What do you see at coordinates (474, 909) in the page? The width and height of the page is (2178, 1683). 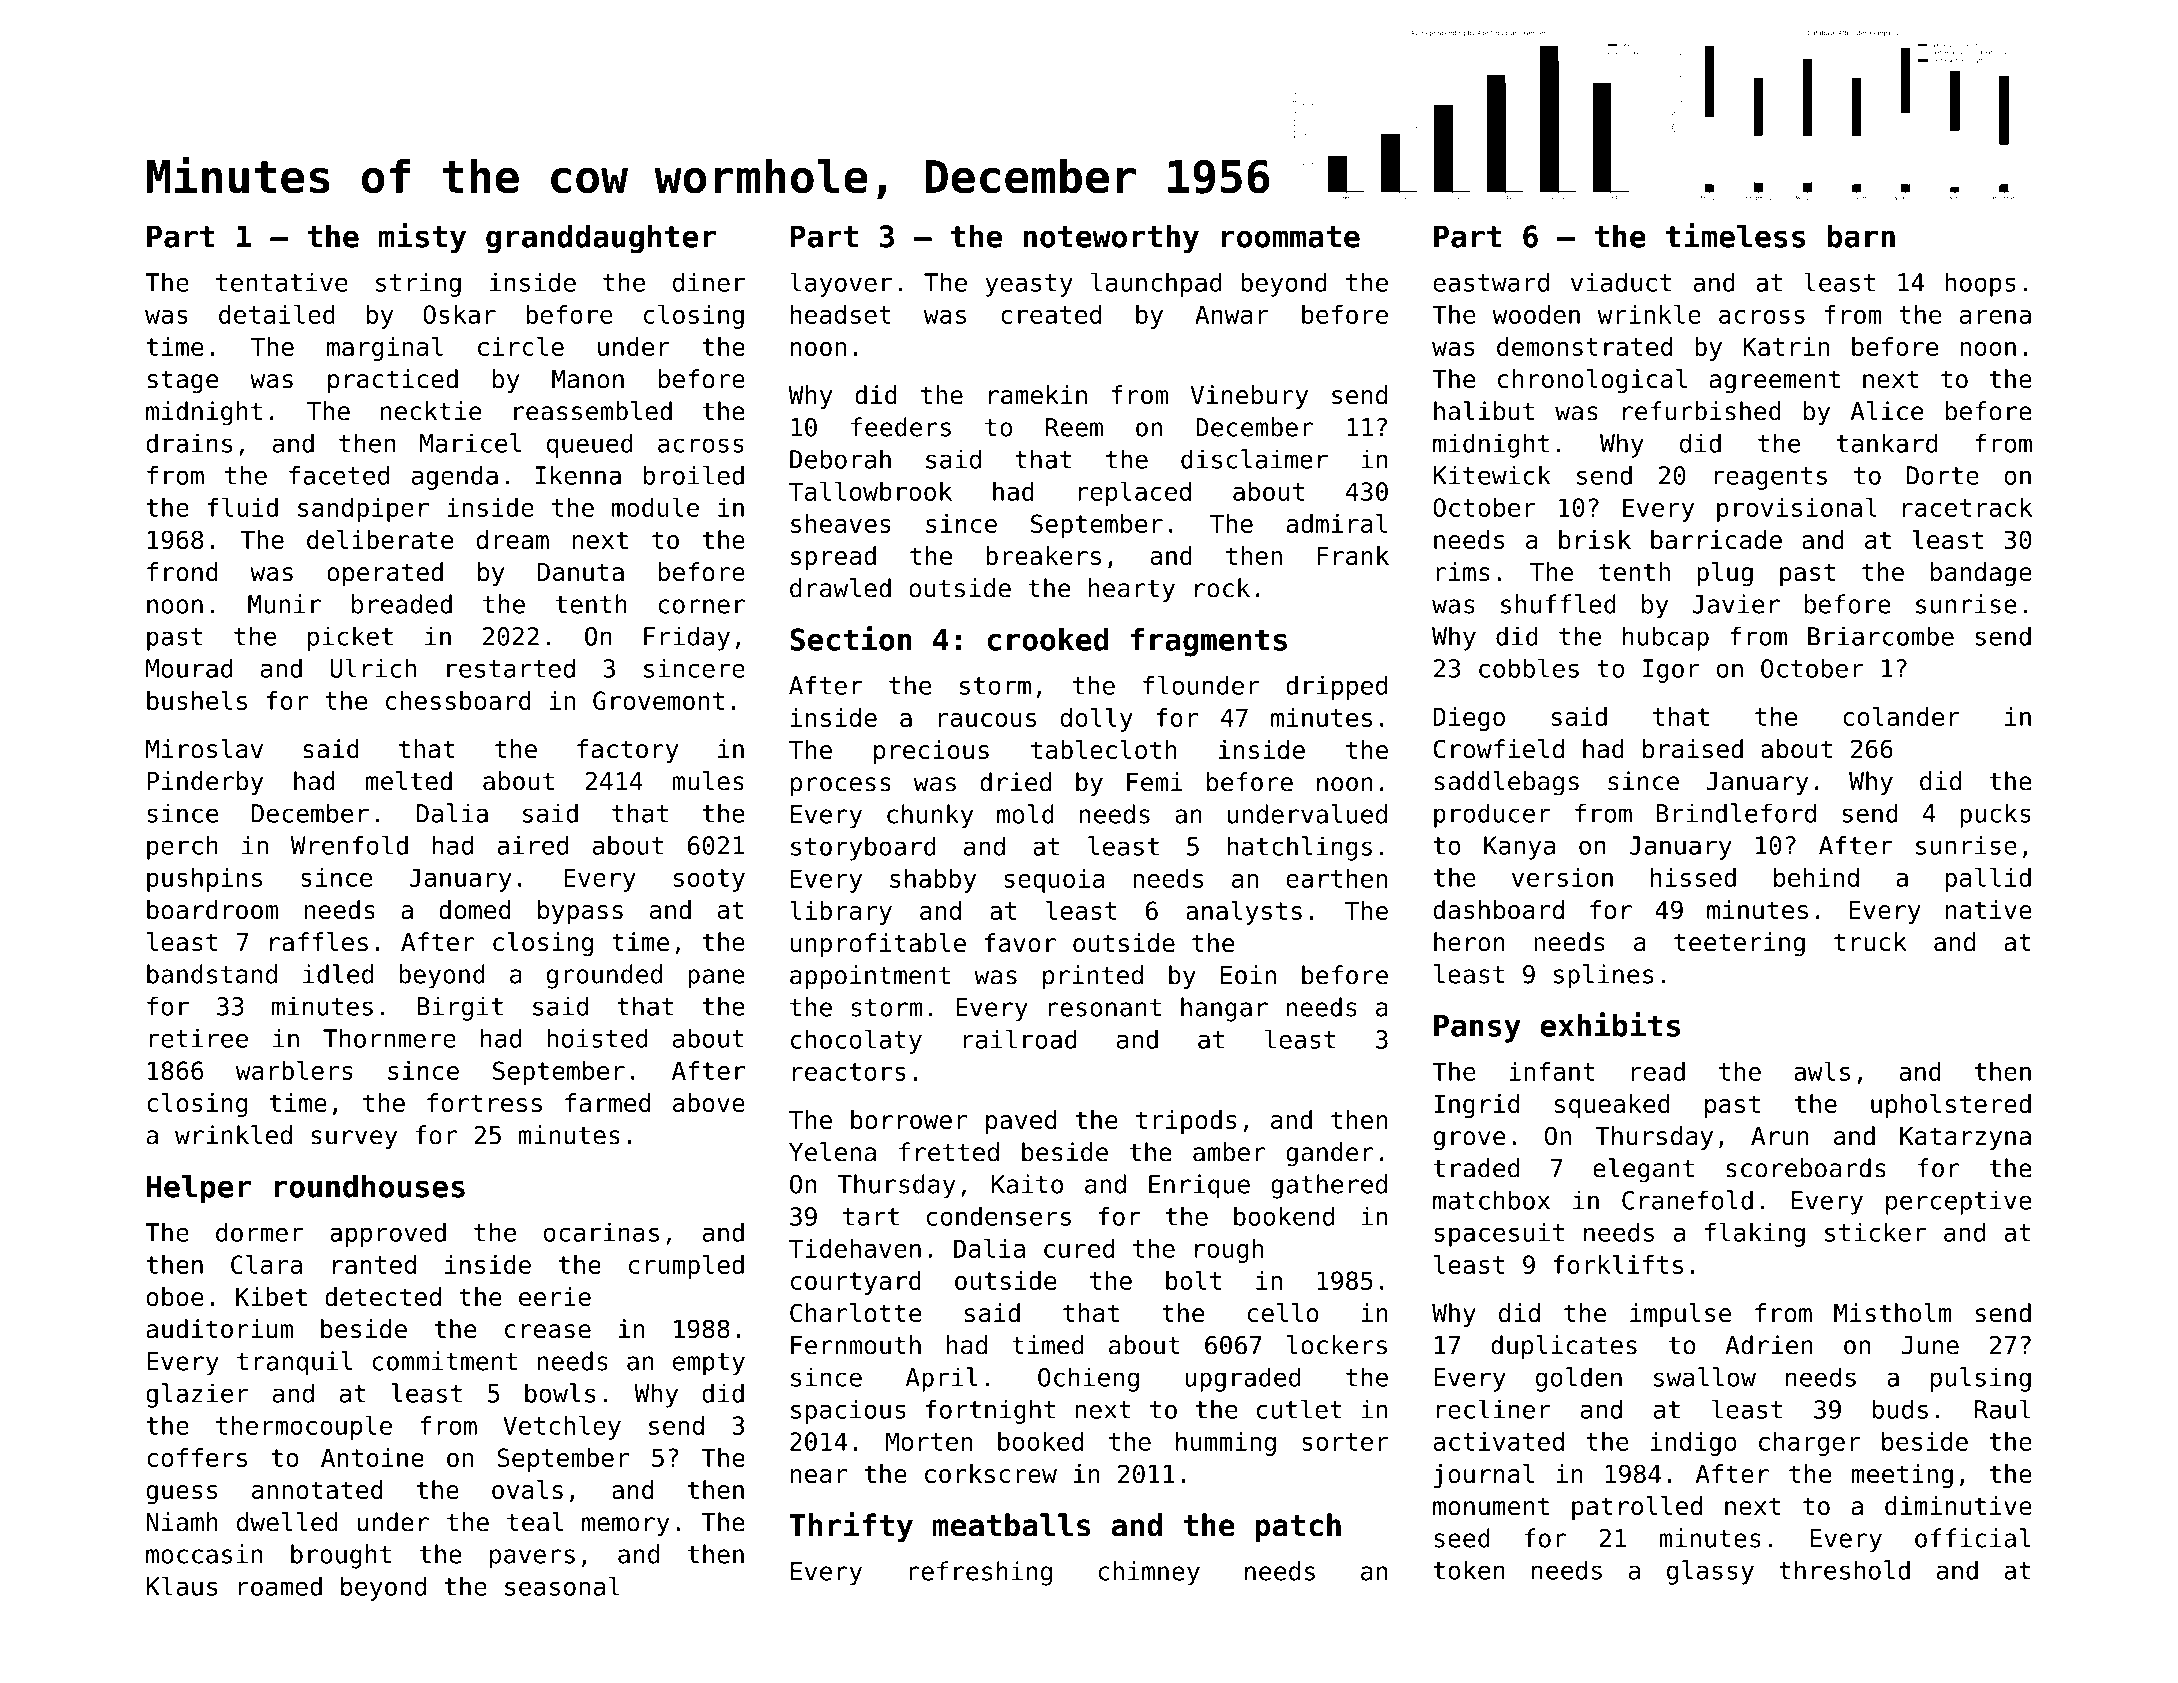 I see `domed` at bounding box center [474, 909].
